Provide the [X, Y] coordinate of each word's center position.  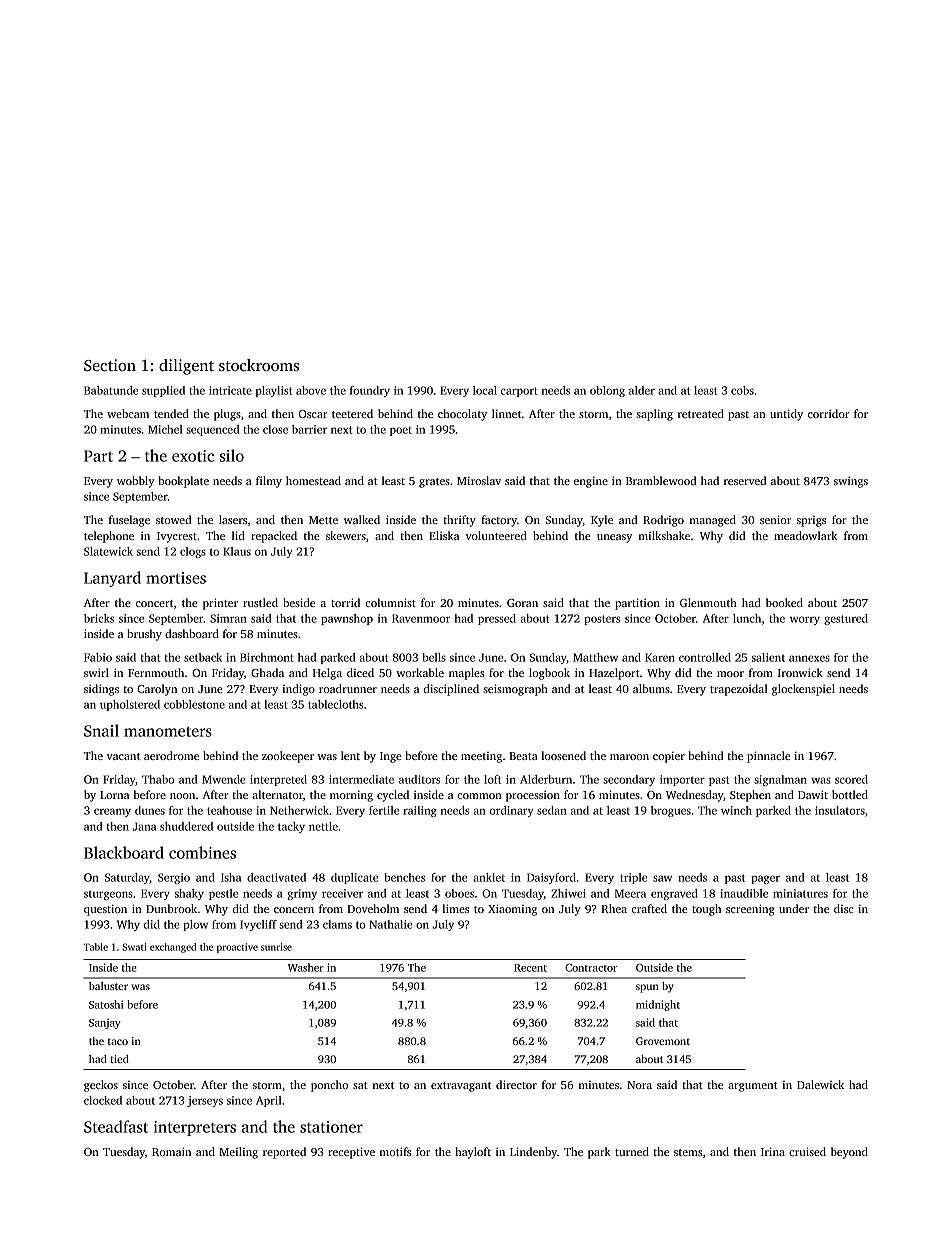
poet [401, 431]
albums [651, 688]
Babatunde [111, 390]
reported [284, 1153]
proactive [237, 948]
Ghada [267, 672]
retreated [701, 413]
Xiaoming [512, 910]
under [794, 908]
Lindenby [533, 1153]
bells [434, 657]
